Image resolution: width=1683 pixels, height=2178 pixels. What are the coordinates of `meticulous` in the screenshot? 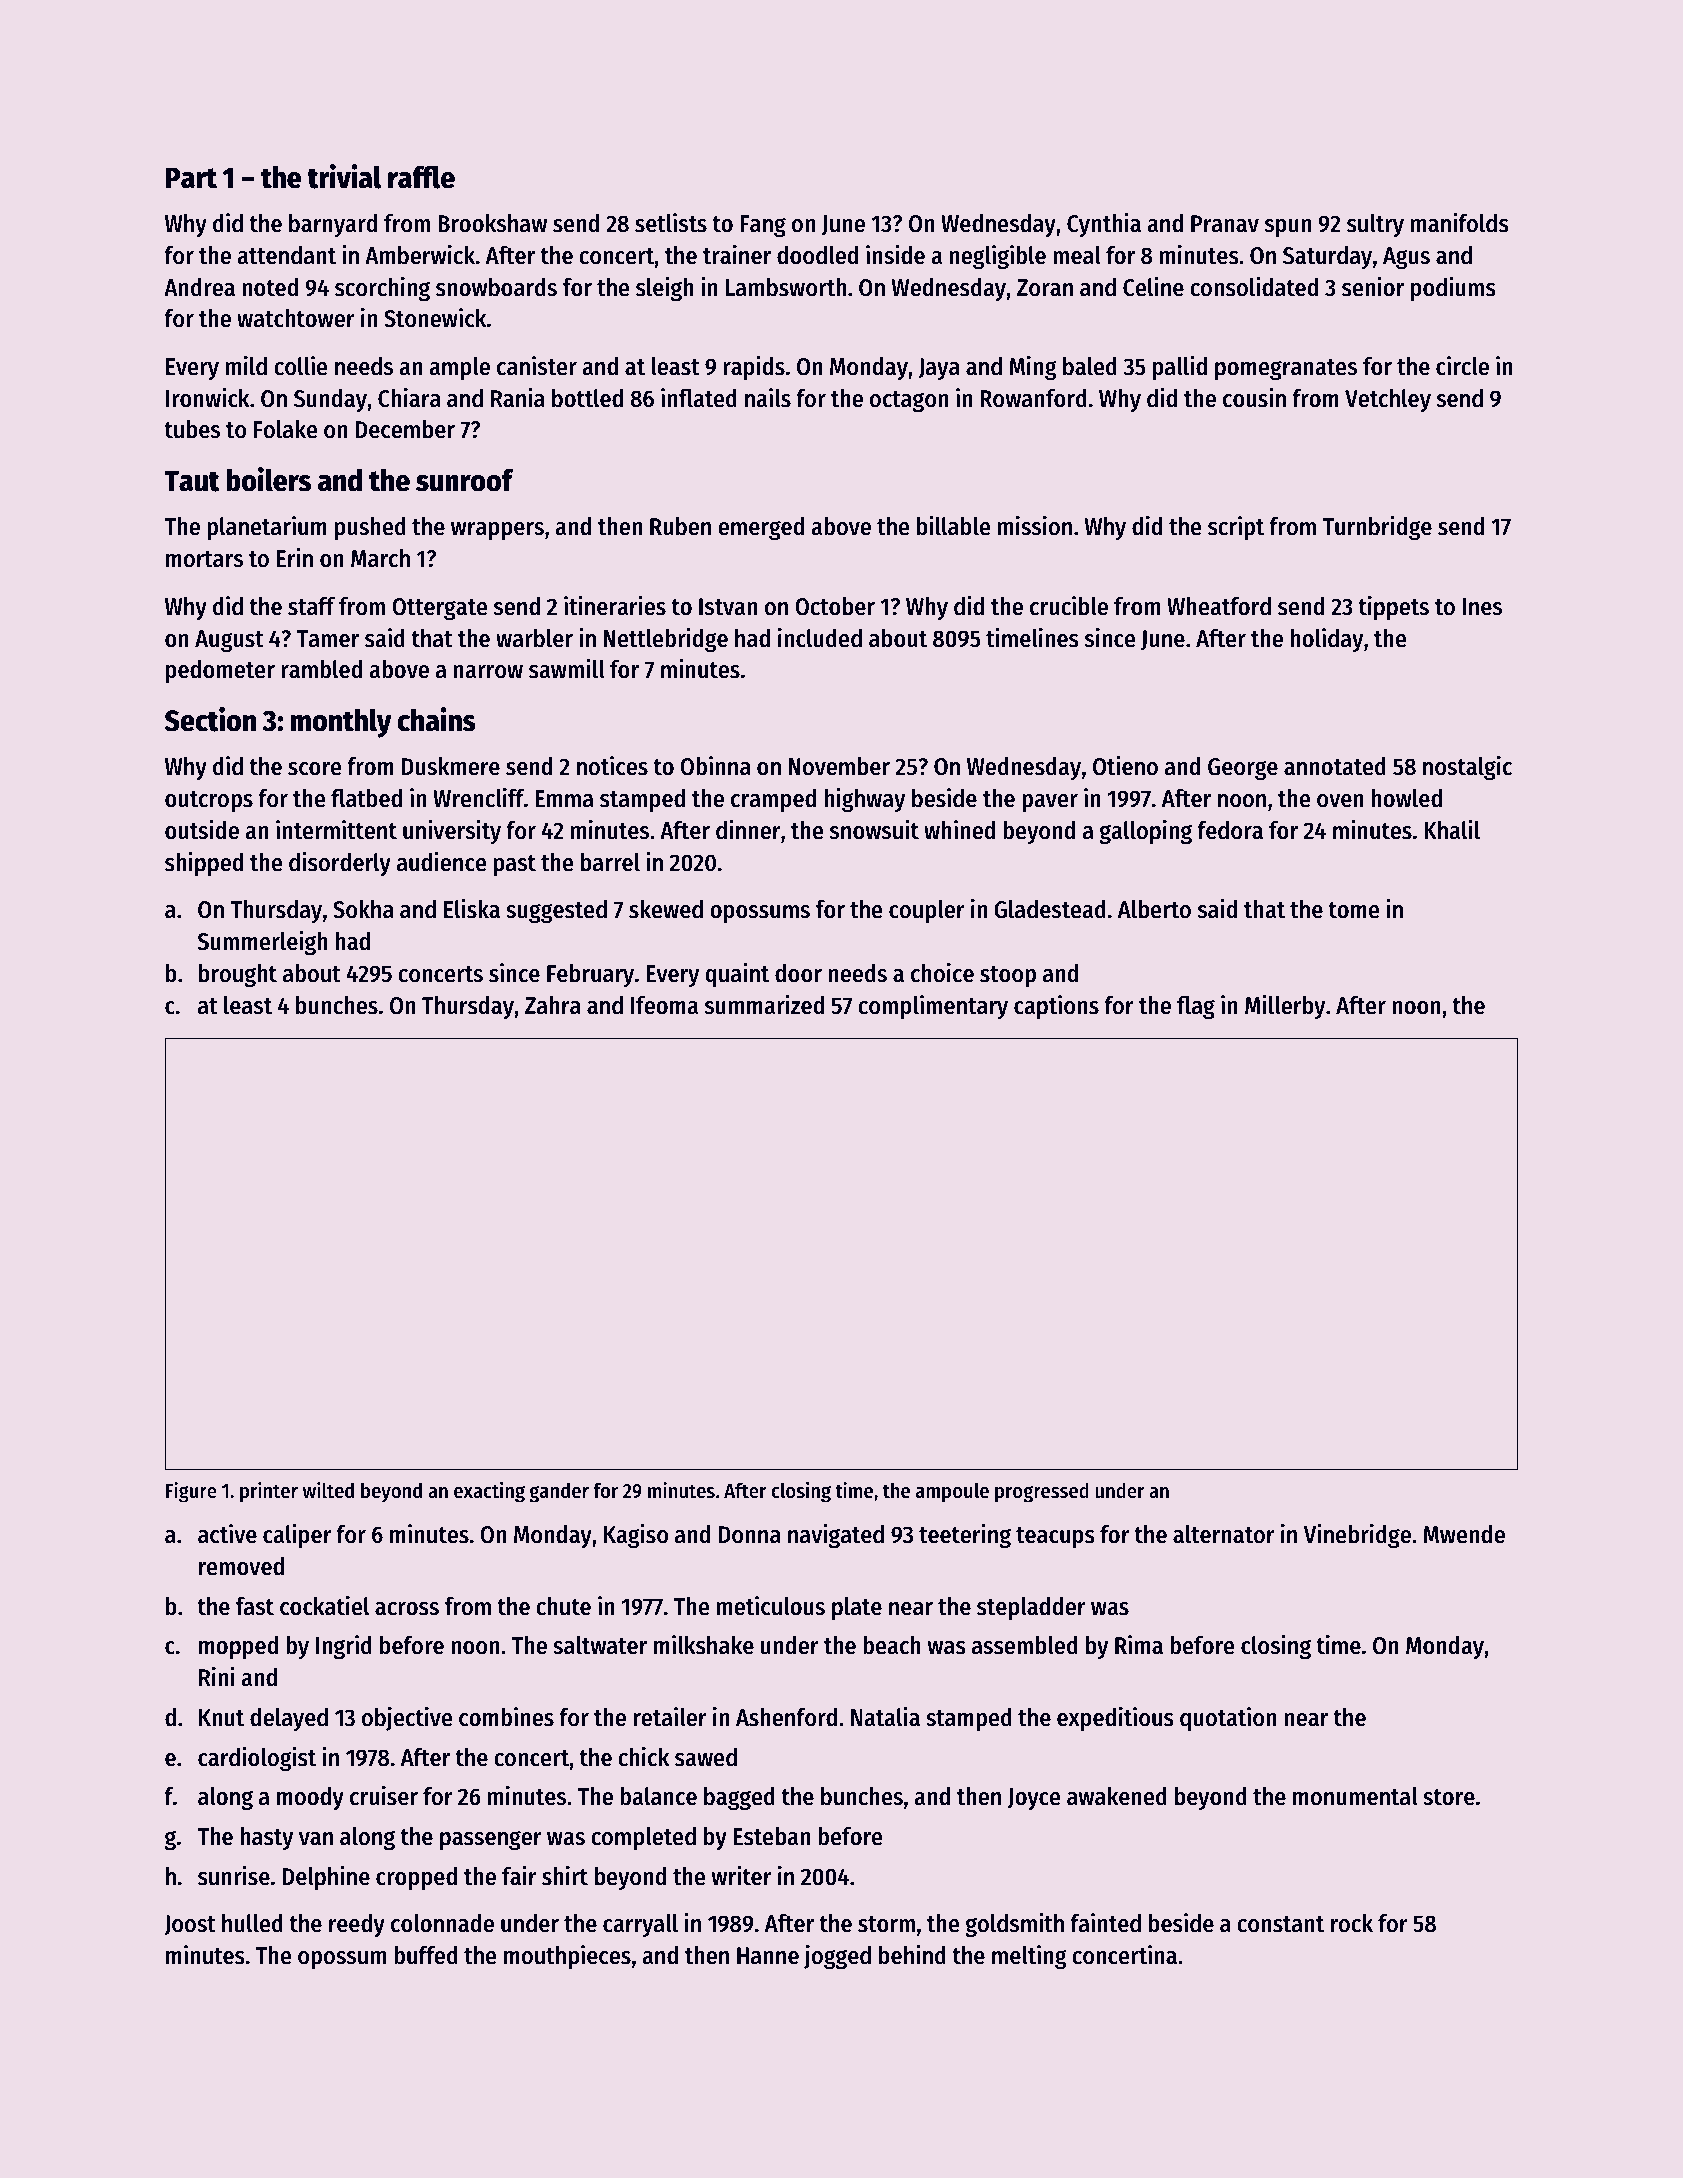 It's located at (771, 1606).
